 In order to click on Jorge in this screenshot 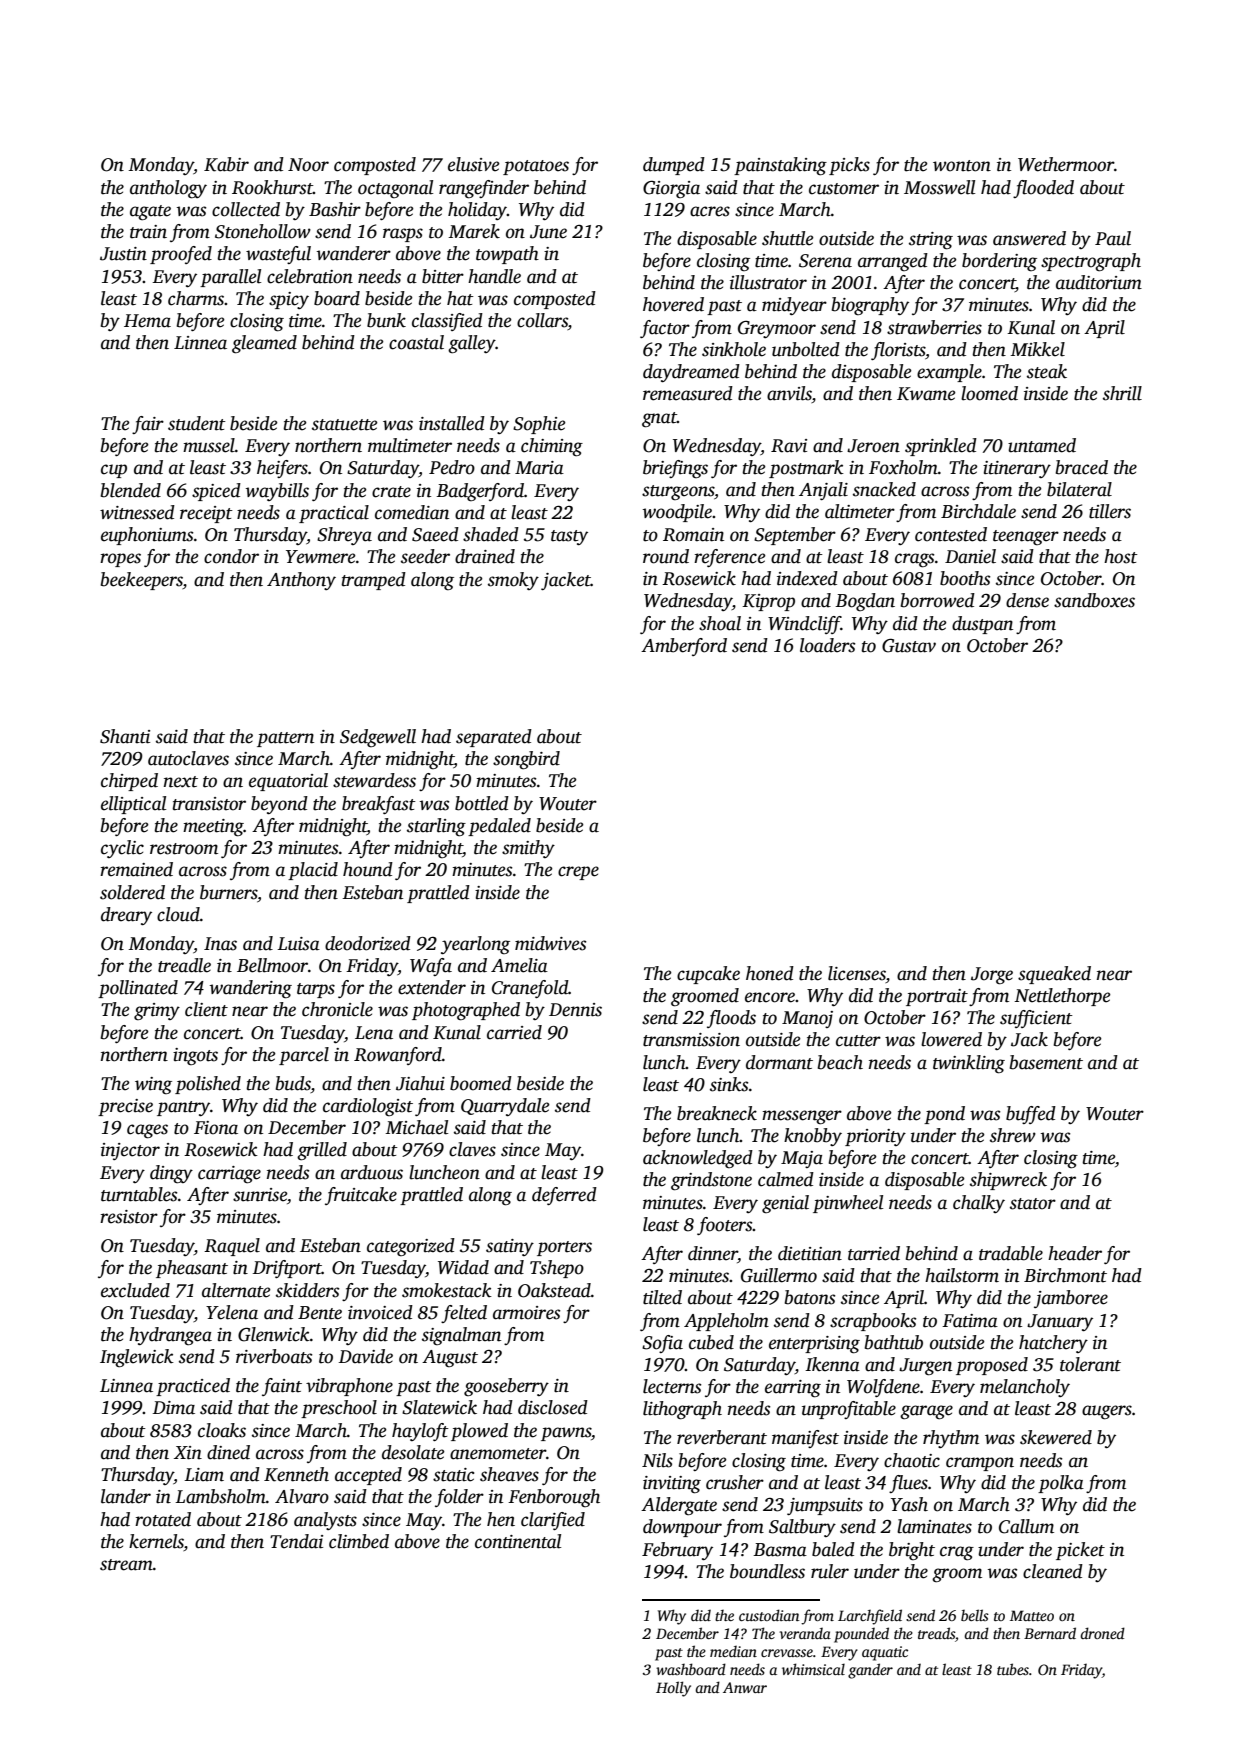, I will do `click(992, 976)`.
